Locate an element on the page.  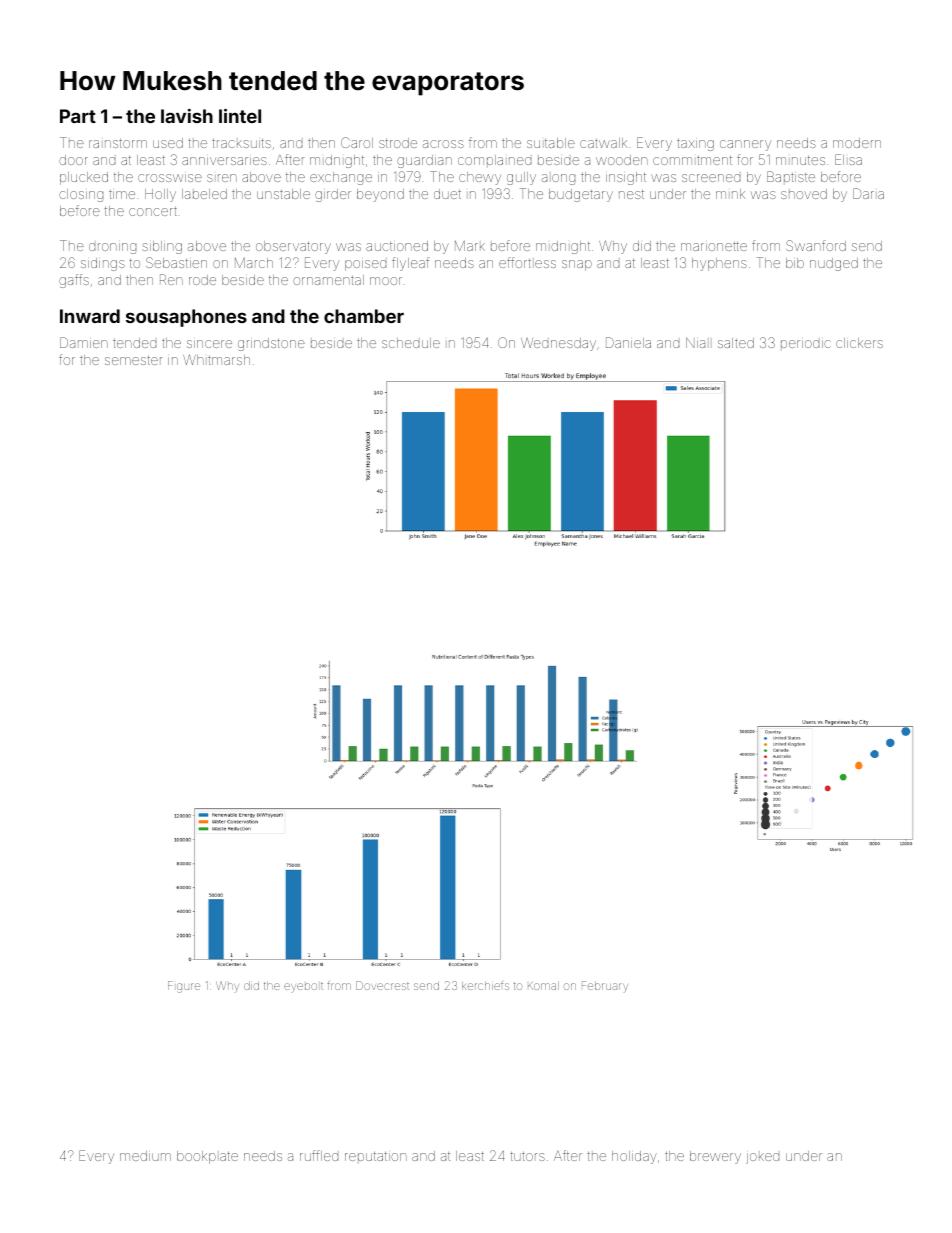
guardian is located at coordinates (424, 161).
